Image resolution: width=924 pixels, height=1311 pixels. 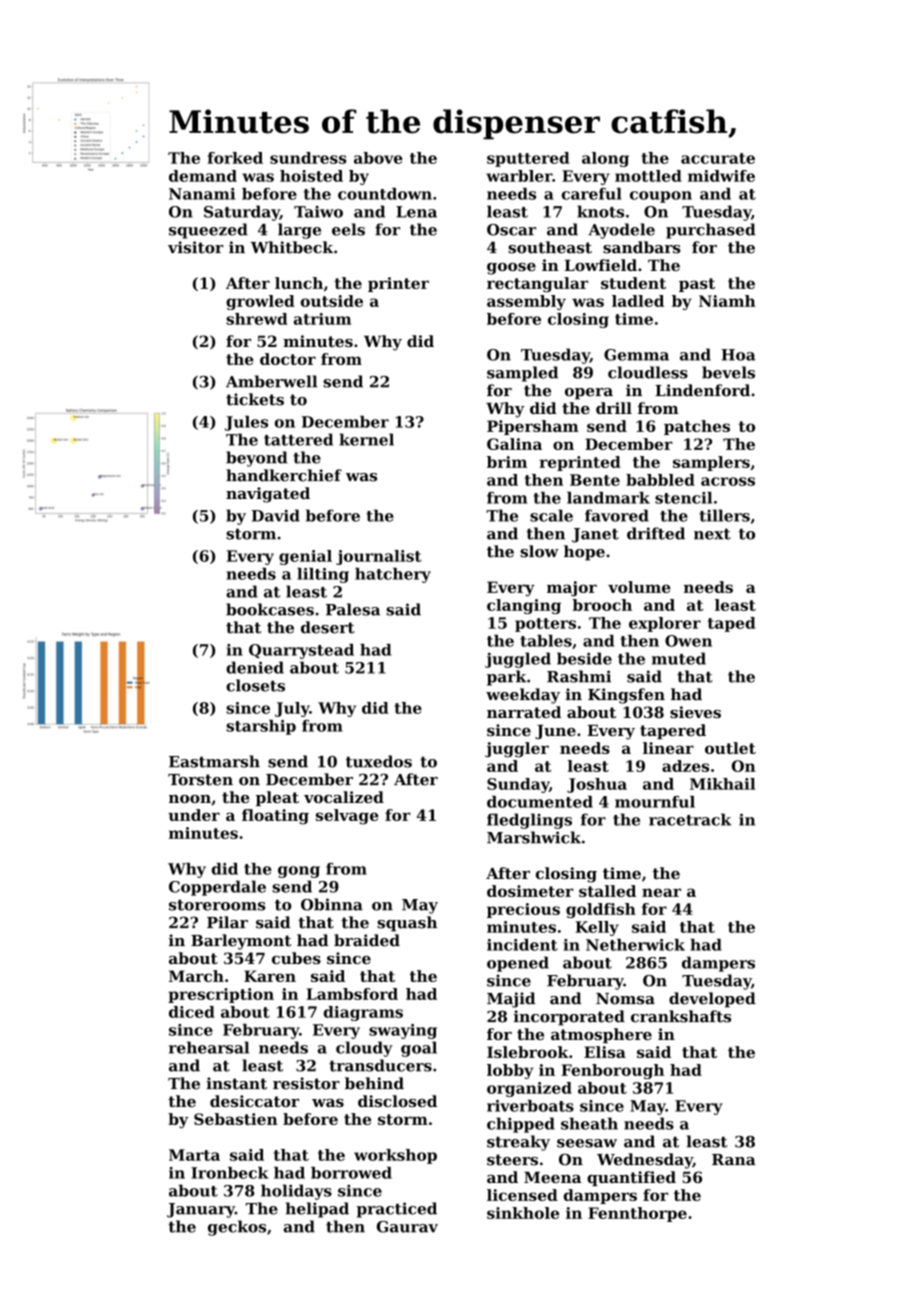 I want to click on along, so click(x=605, y=159).
